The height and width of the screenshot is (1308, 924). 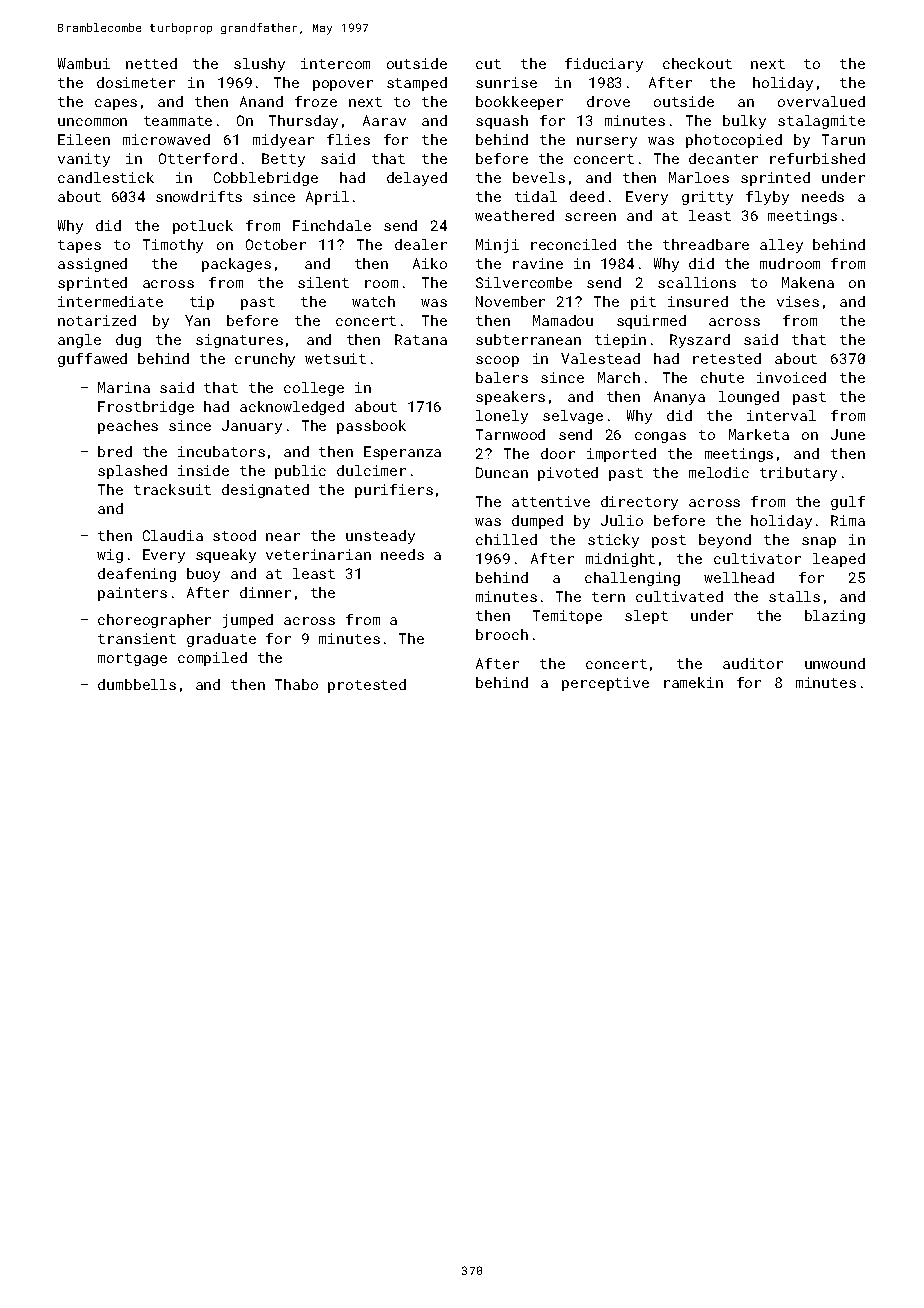 What do you see at coordinates (283, 537) in the screenshot?
I see `near` at bounding box center [283, 537].
